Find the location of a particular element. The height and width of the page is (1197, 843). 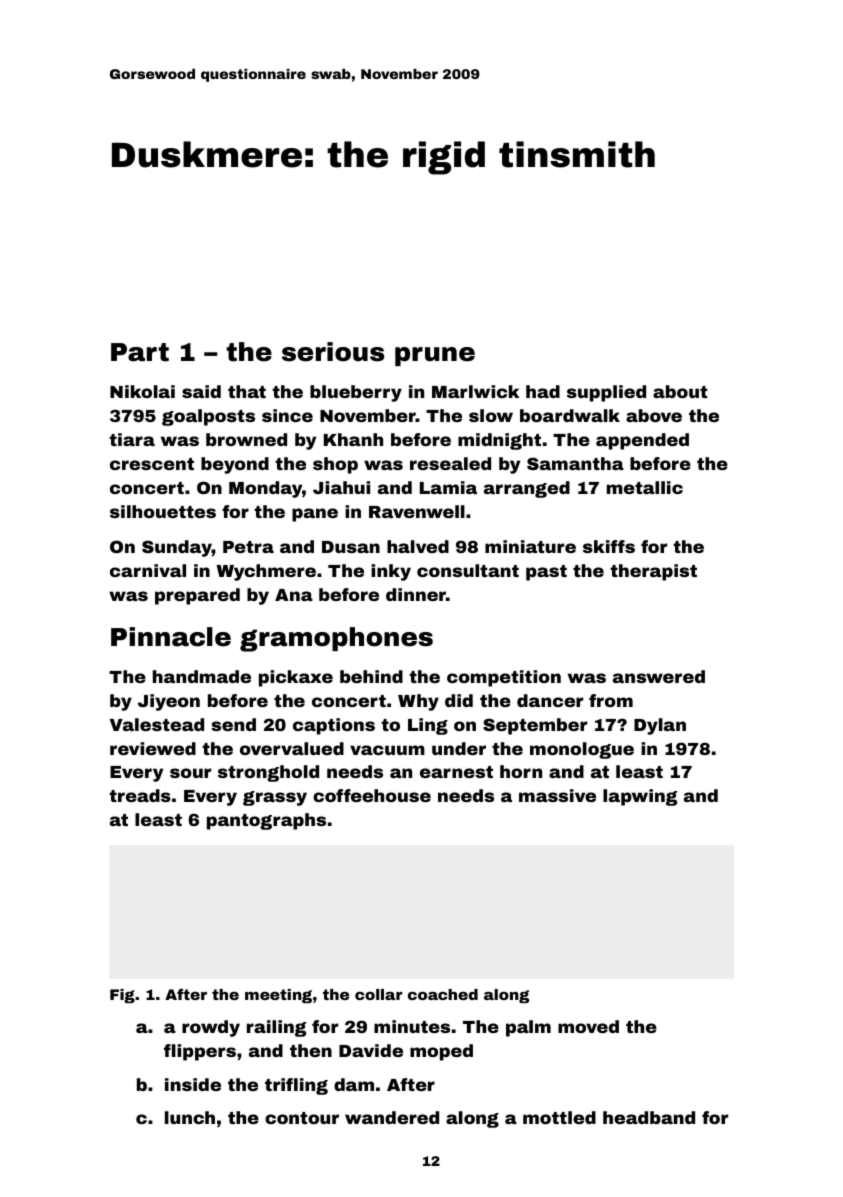

above is located at coordinates (654, 415).
